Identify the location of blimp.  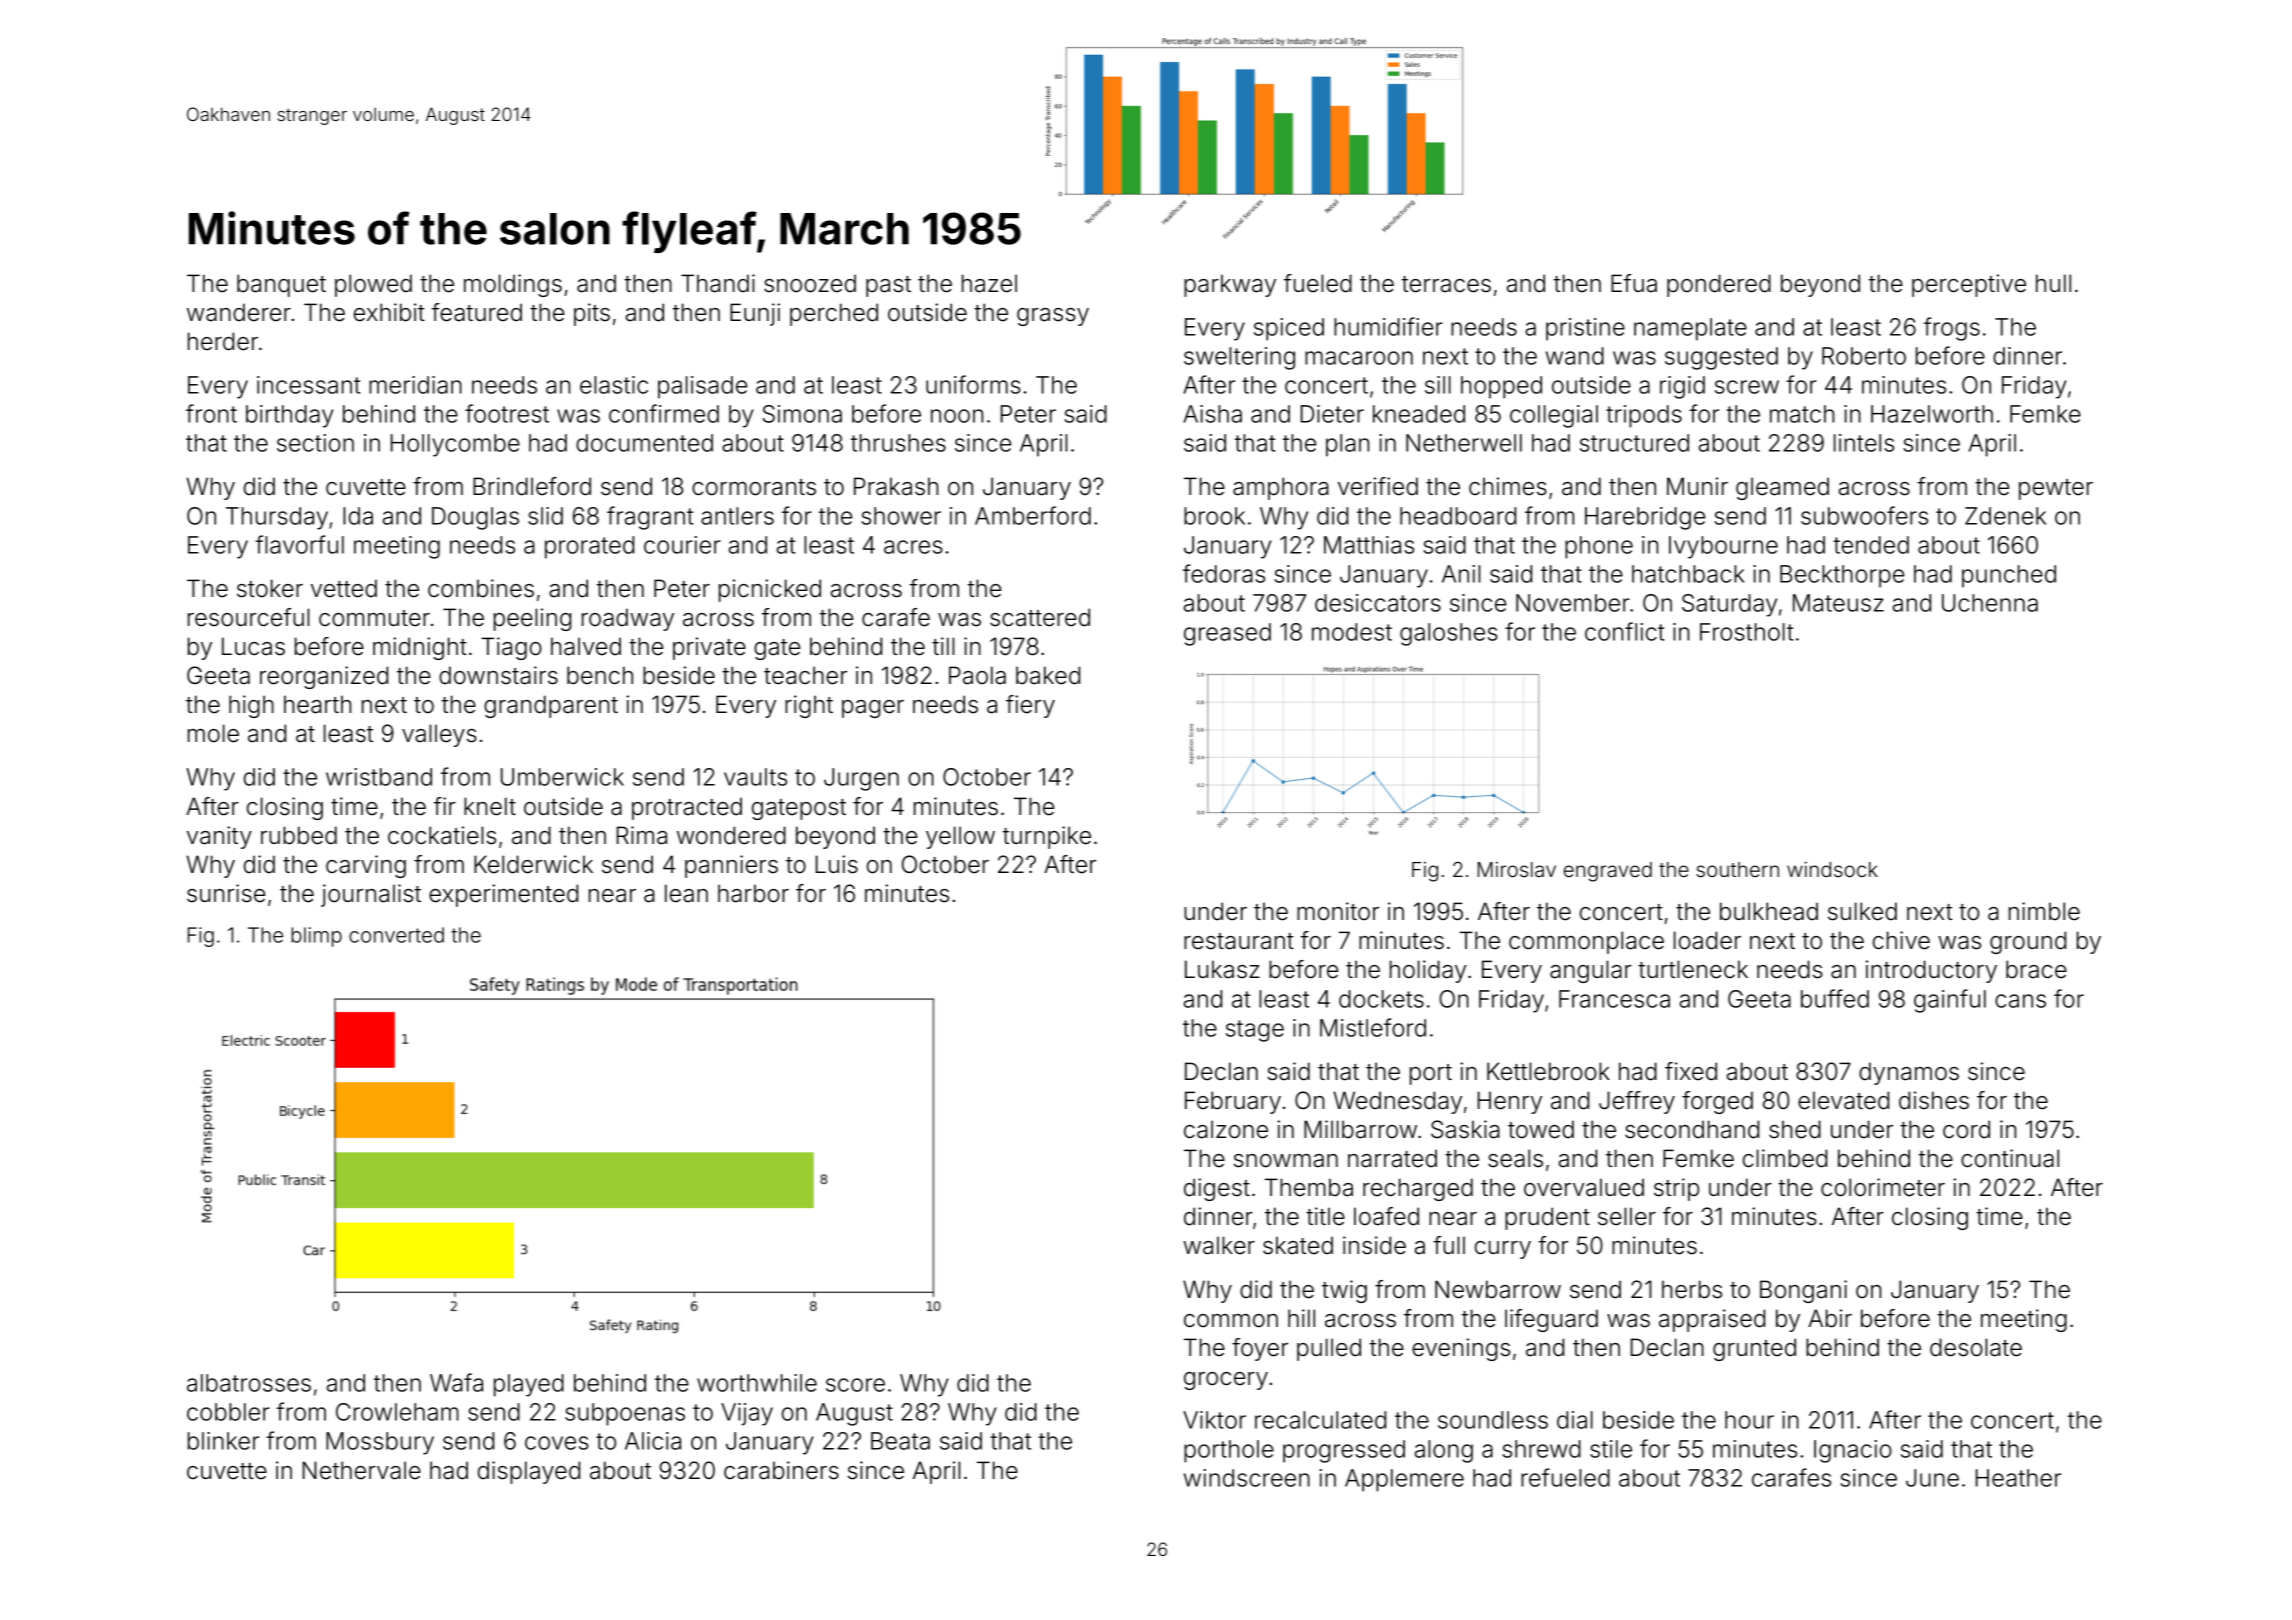
(316, 937).
